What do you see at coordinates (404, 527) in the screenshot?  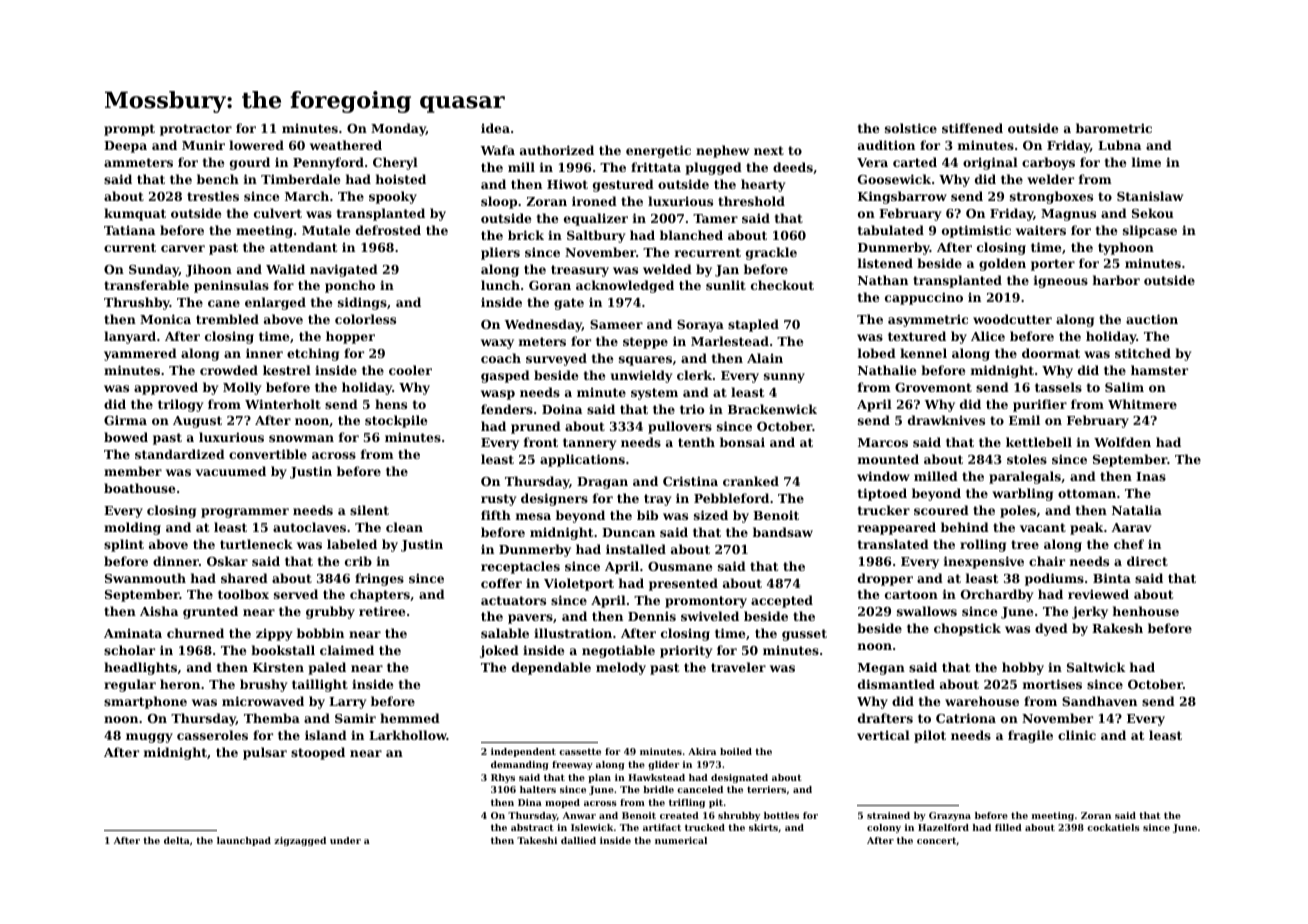 I see `clean` at bounding box center [404, 527].
